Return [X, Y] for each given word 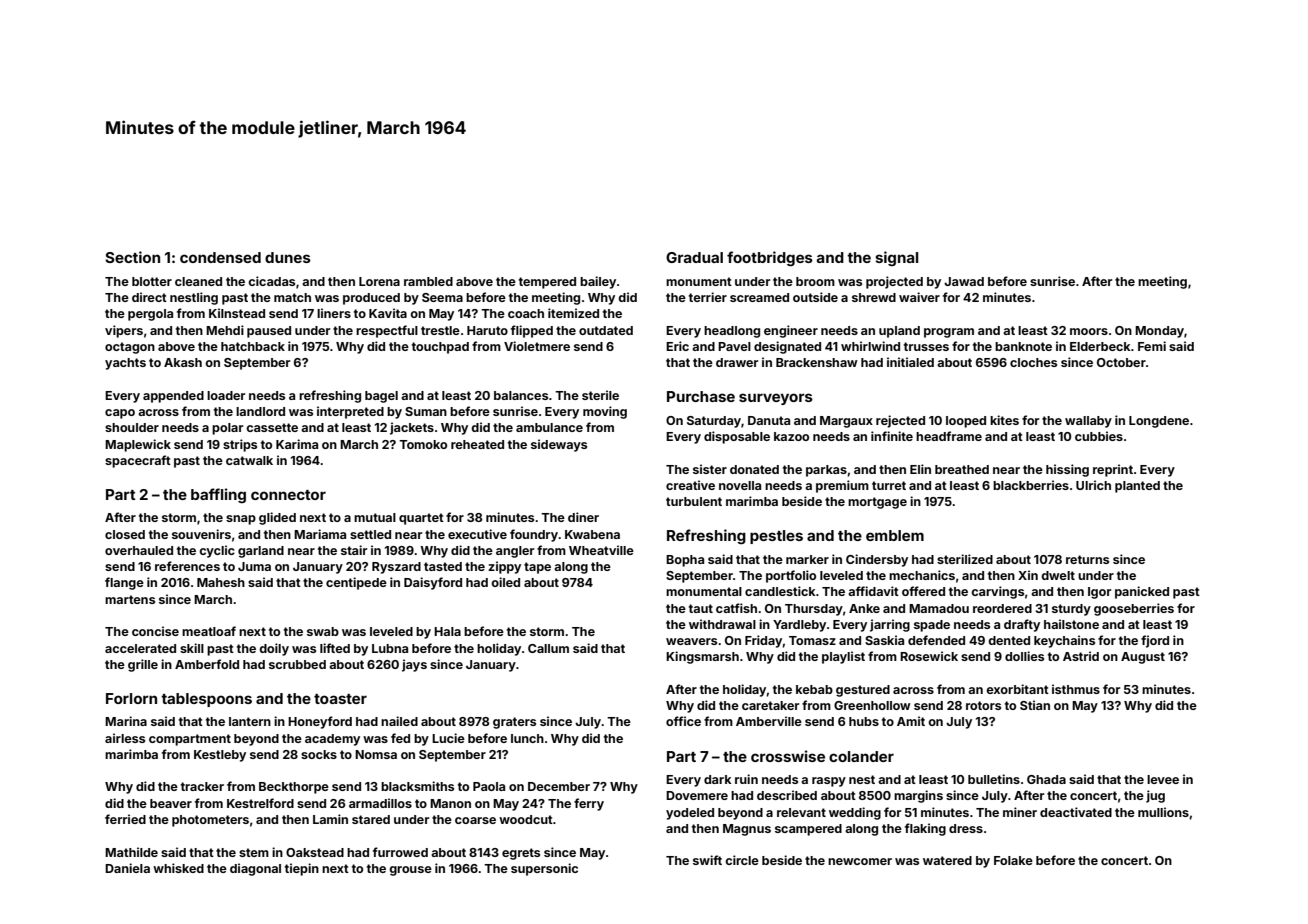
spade [932, 626]
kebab [814, 689]
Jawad [964, 281]
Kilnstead [237, 313]
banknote [1023, 346]
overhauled [139, 550]
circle [742, 860]
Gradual [694, 257]
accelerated [140, 648]
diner [583, 517]
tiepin [302, 869]
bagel [381, 397]
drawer [737, 362]
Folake [1013, 860]
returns [1087, 559]
